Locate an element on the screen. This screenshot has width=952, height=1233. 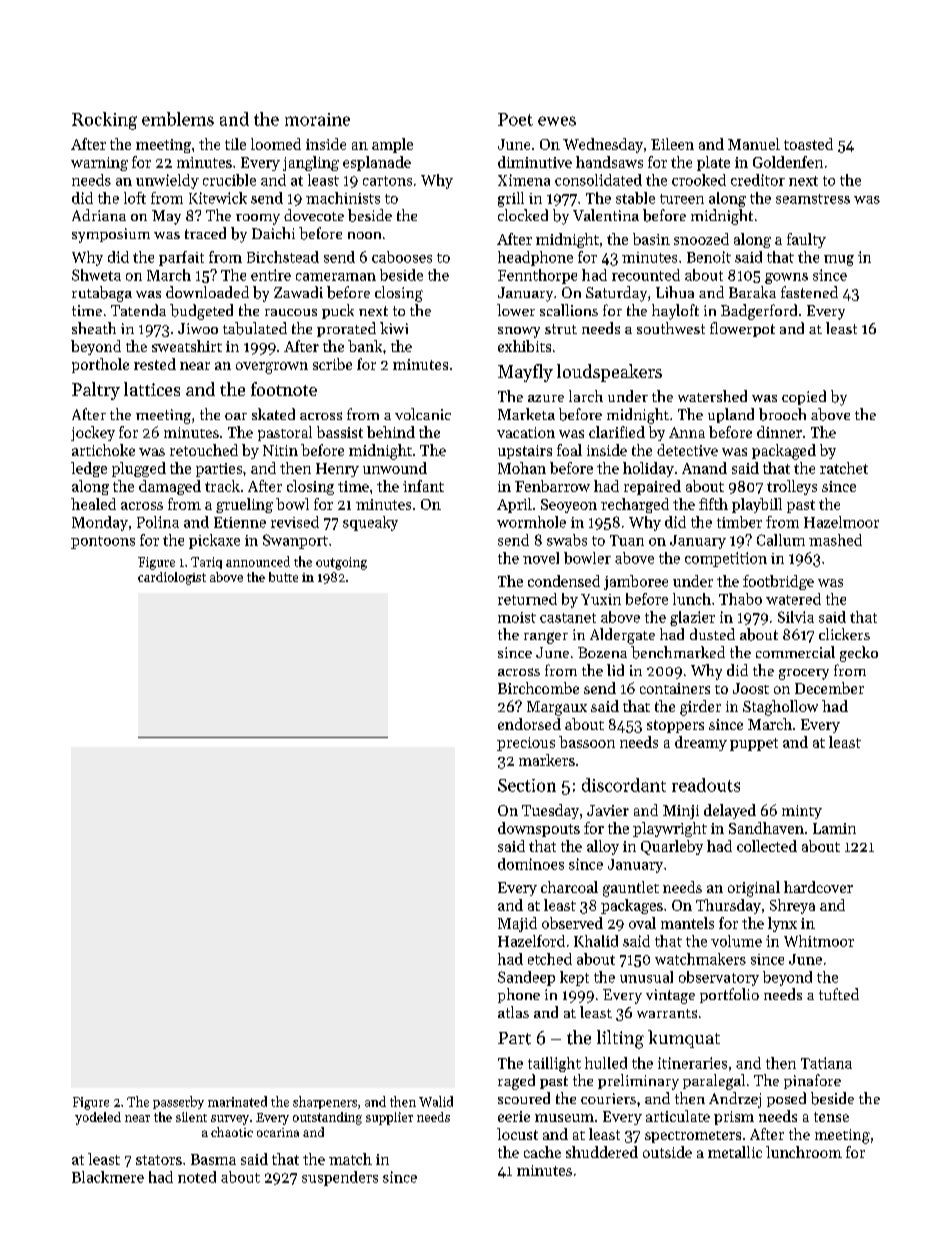
Lamin is located at coordinates (834, 828).
